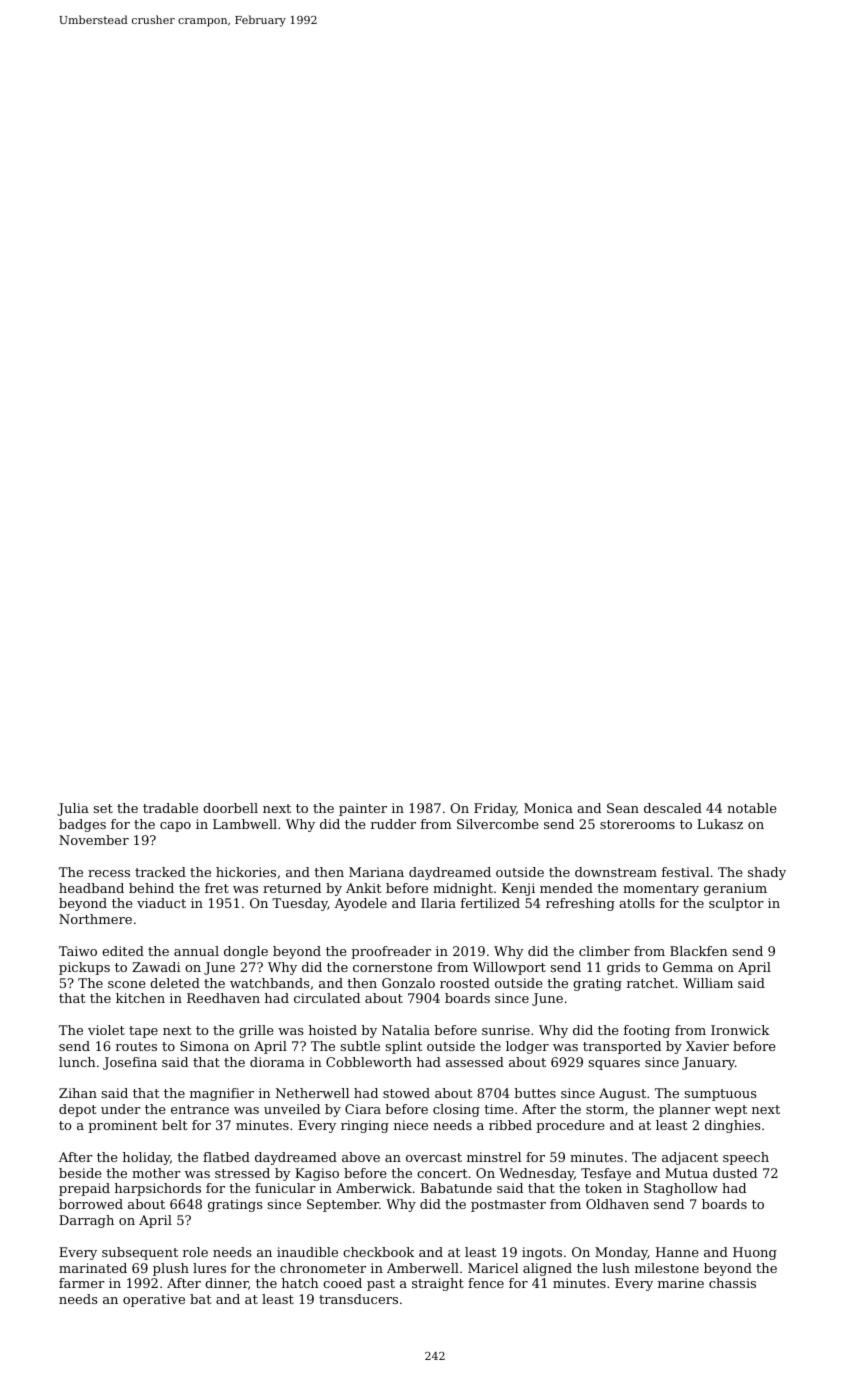 Image resolution: width=849 pixels, height=1400 pixels. Describe the element at coordinates (307, 1252) in the document. I see `inaudible` at that location.
